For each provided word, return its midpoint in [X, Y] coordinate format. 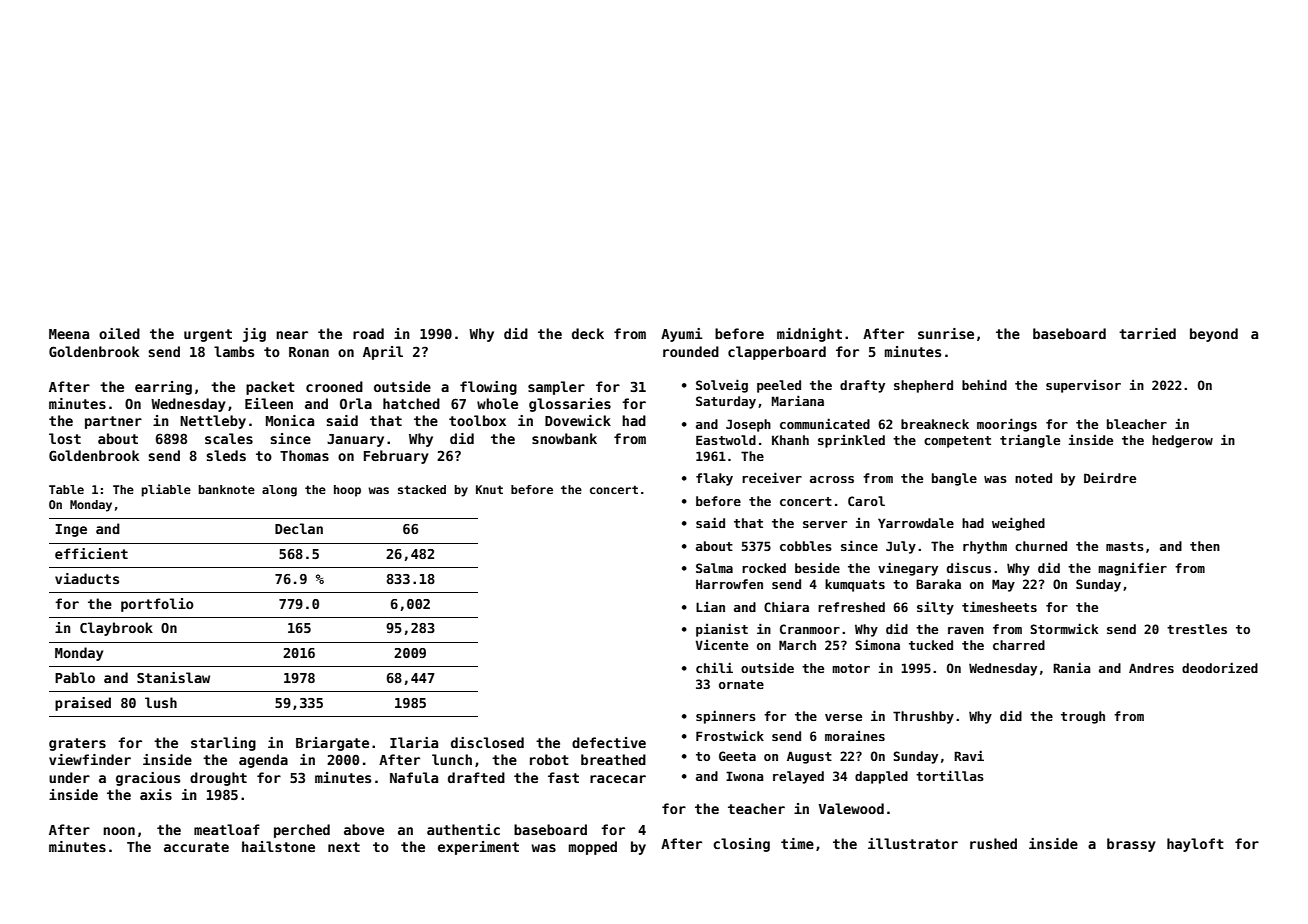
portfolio [157, 605]
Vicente [722, 645]
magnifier [1132, 569]
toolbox [477, 420]
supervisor [1083, 386]
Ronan [309, 352]
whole [497, 403]
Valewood [851, 808]
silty [935, 608]
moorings [1007, 425]
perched [302, 831]
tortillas [950, 775]
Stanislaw [173, 677]
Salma [714, 568]
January [355, 440]
